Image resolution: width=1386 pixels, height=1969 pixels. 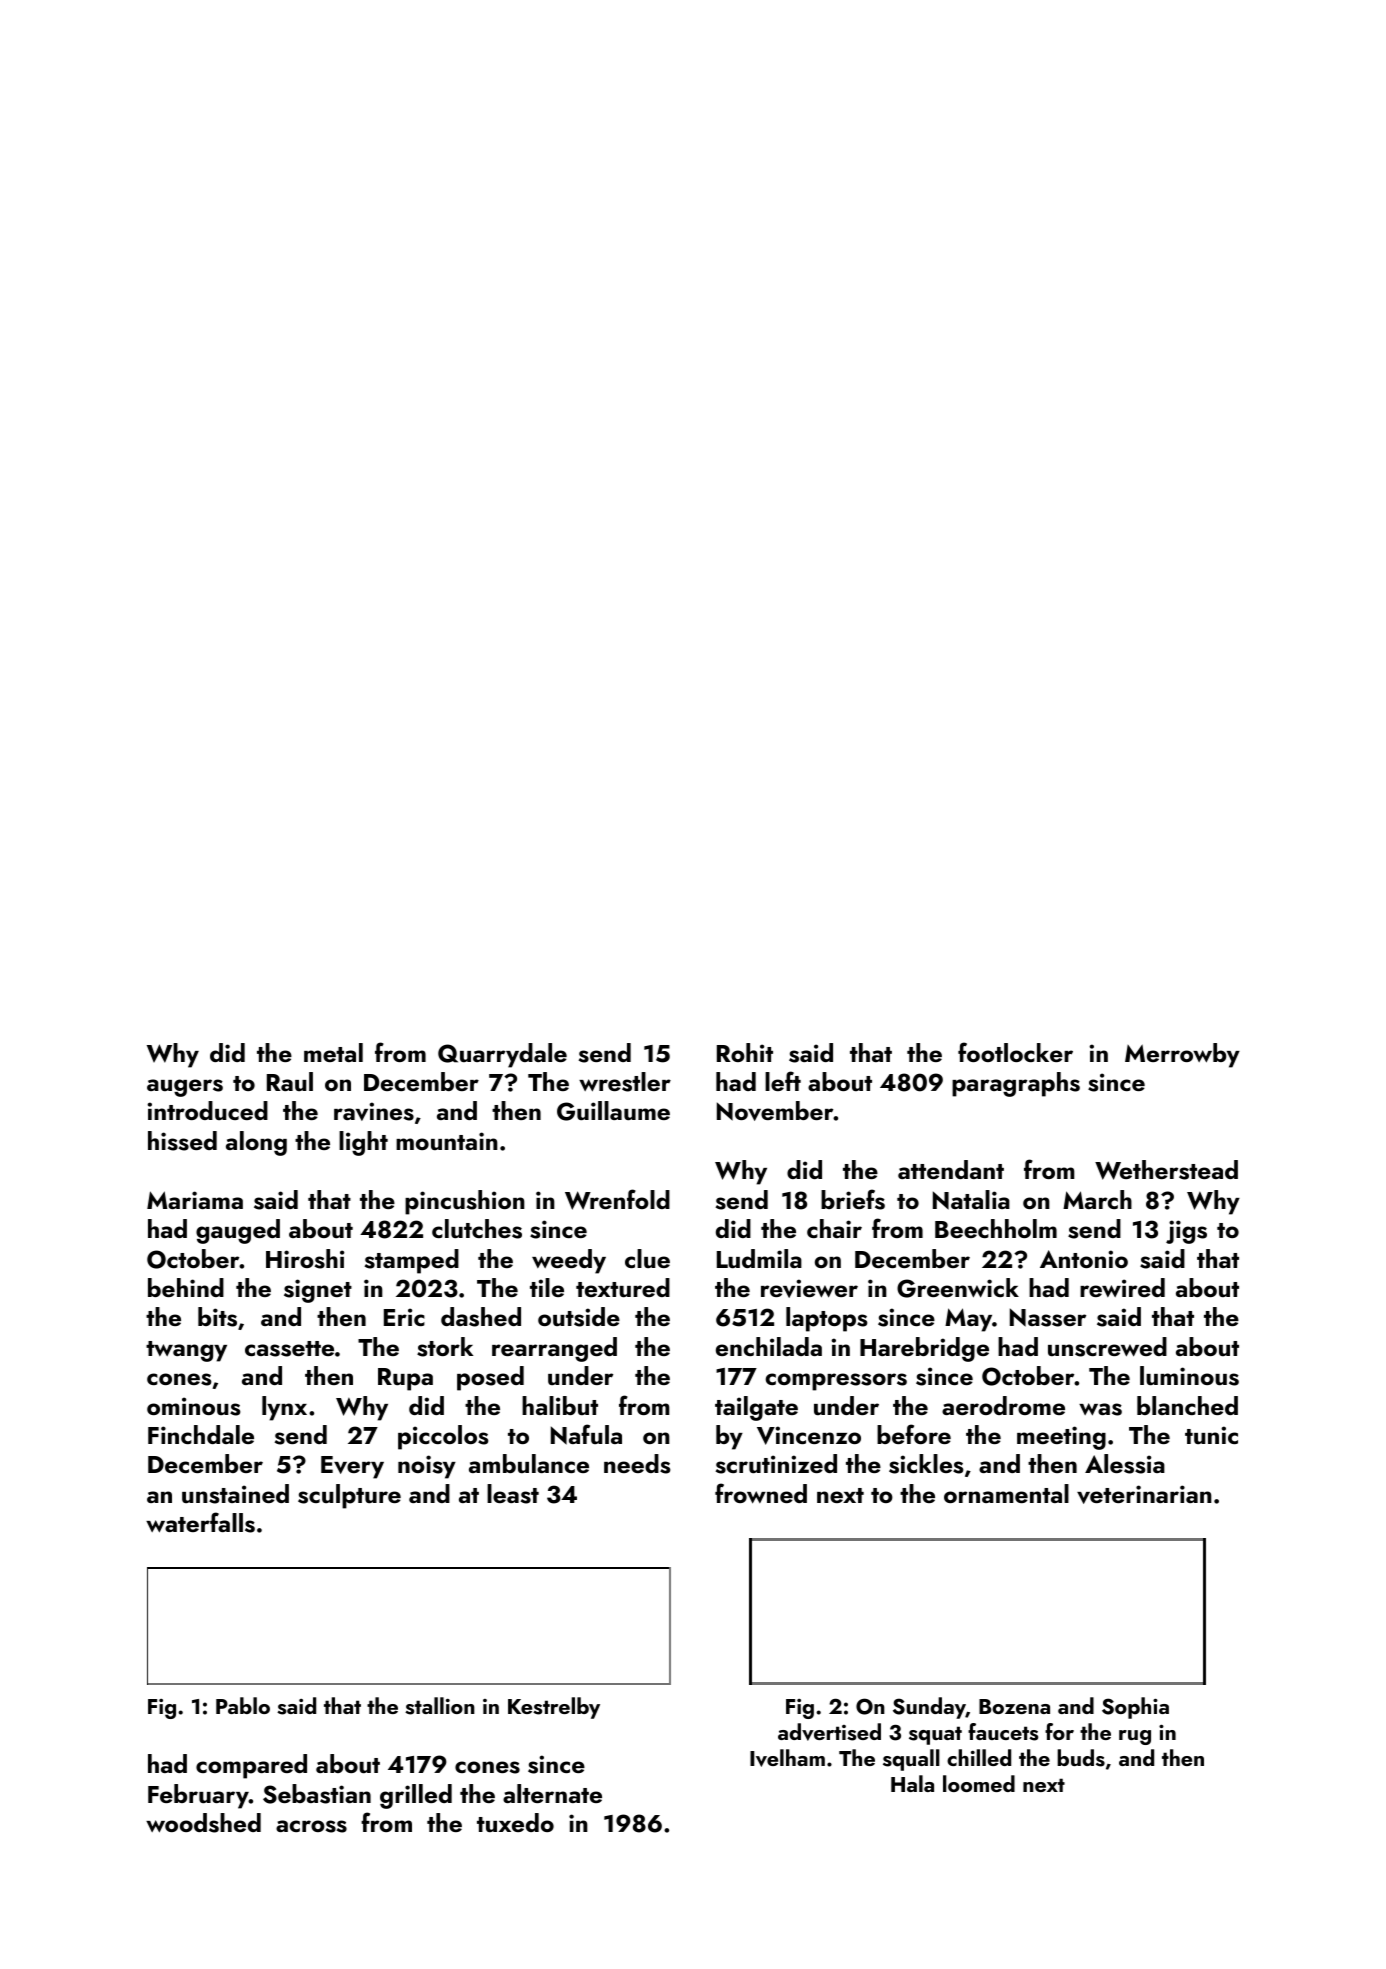 I want to click on advertised, so click(x=829, y=1732).
